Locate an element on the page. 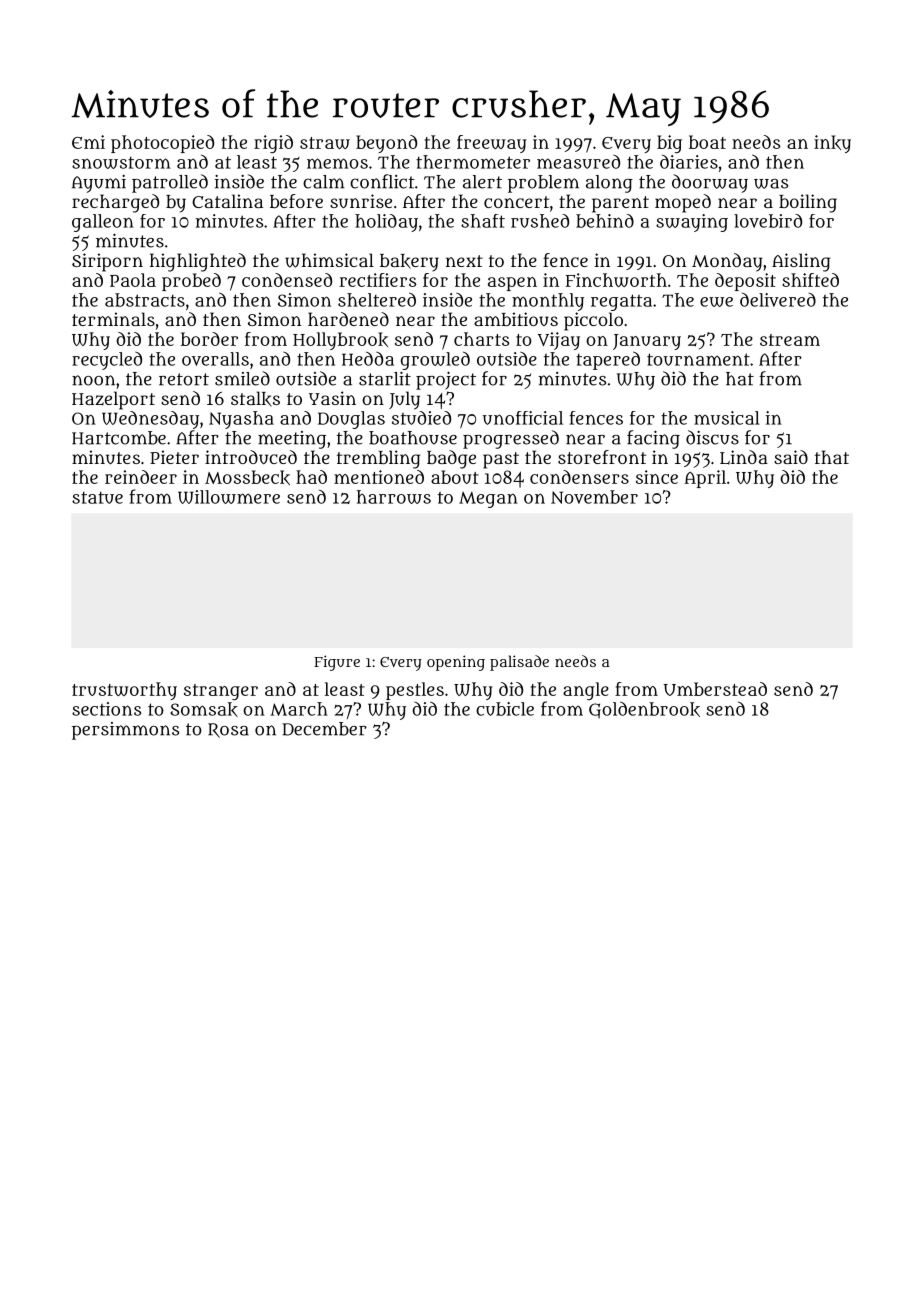  that is located at coordinates (832, 457).
